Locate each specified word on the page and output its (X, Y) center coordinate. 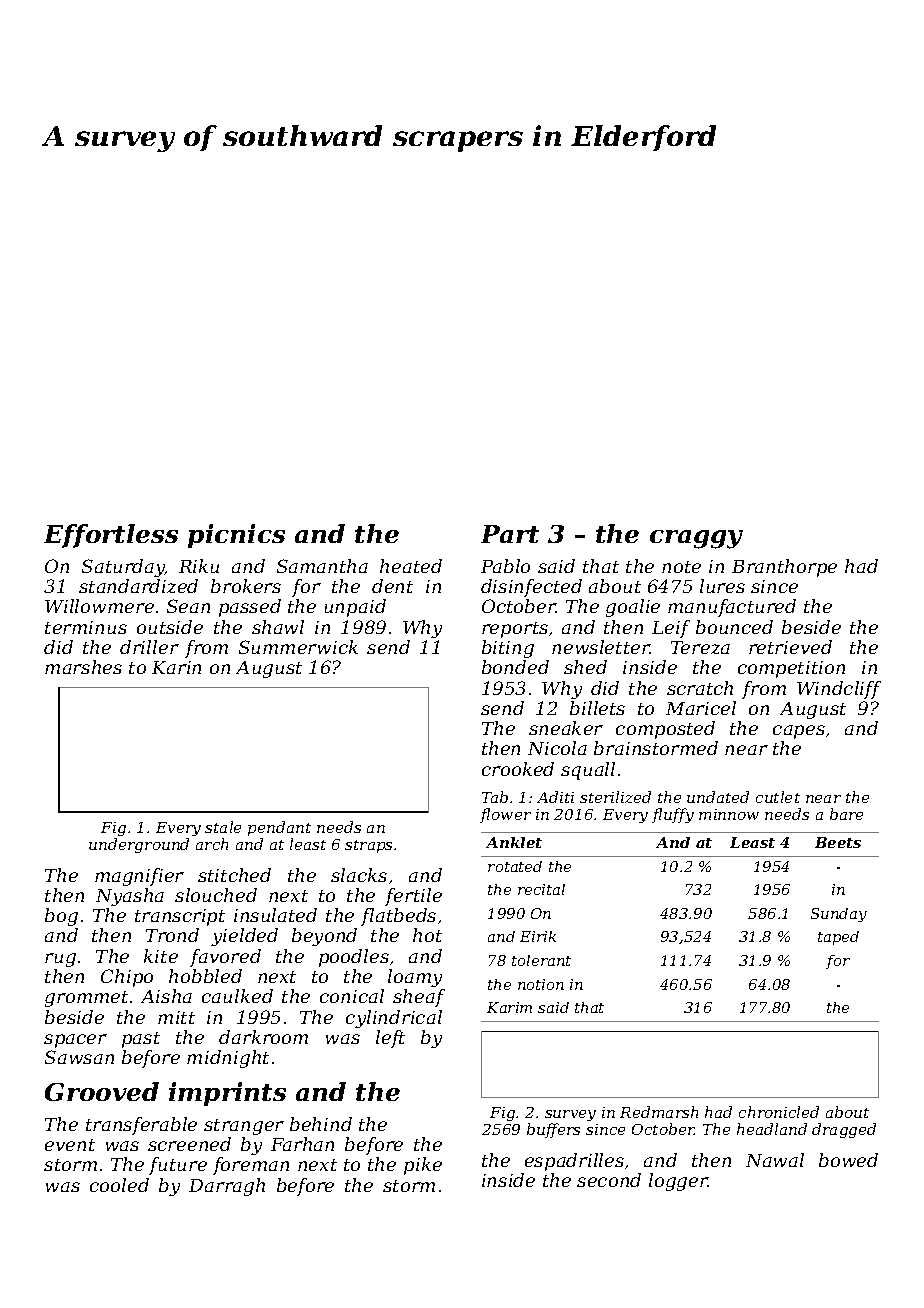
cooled (119, 1185)
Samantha (322, 566)
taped (838, 938)
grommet (86, 999)
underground (139, 845)
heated (411, 566)
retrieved (790, 647)
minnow (729, 814)
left (390, 1039)
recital (541, 889)
